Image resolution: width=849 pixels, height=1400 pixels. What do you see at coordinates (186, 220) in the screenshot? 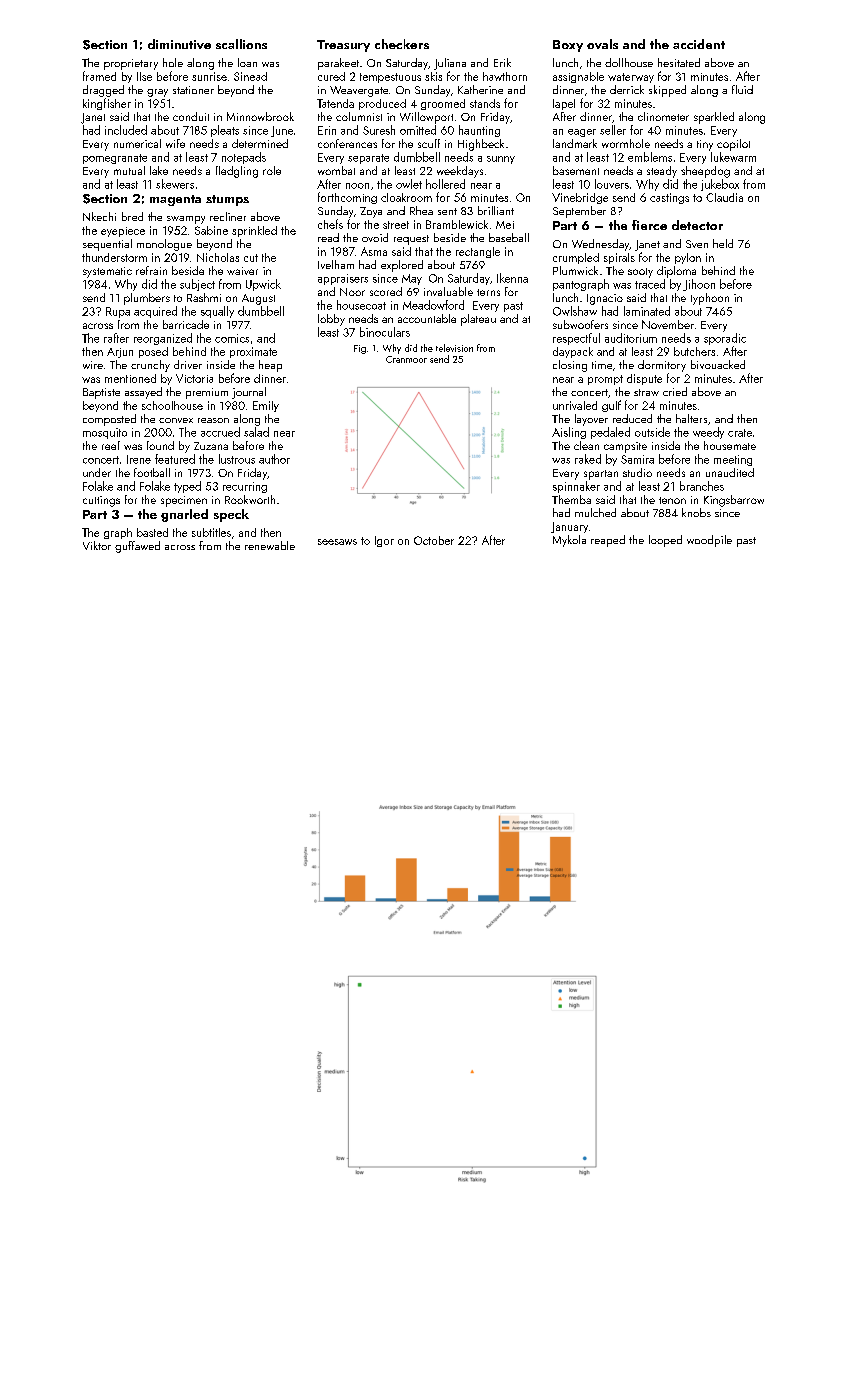
I see `swampy` at bounding box center [186, 220].
